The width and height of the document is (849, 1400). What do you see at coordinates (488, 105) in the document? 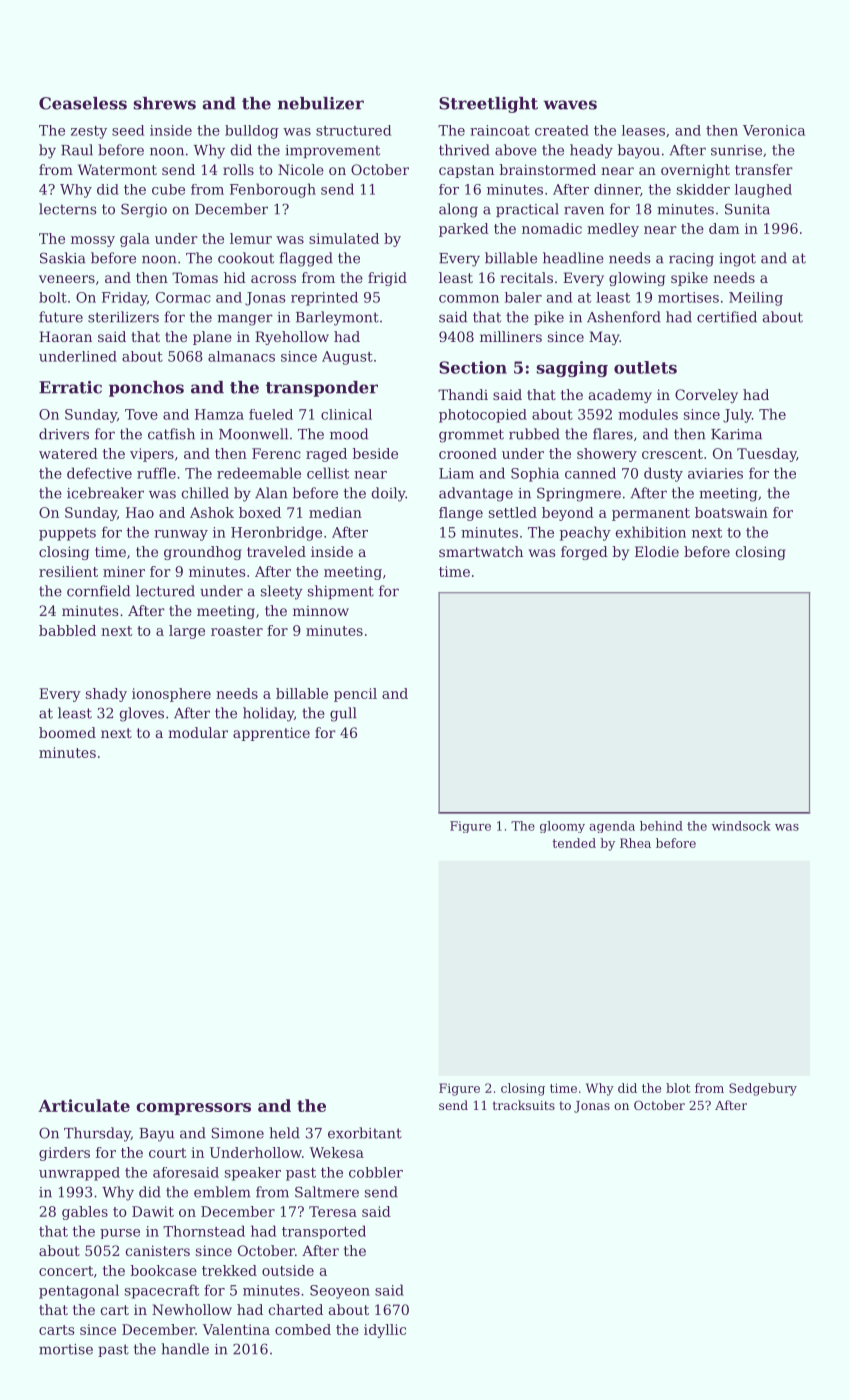
I see `Streetlight` at bounding box center [488, 105].
